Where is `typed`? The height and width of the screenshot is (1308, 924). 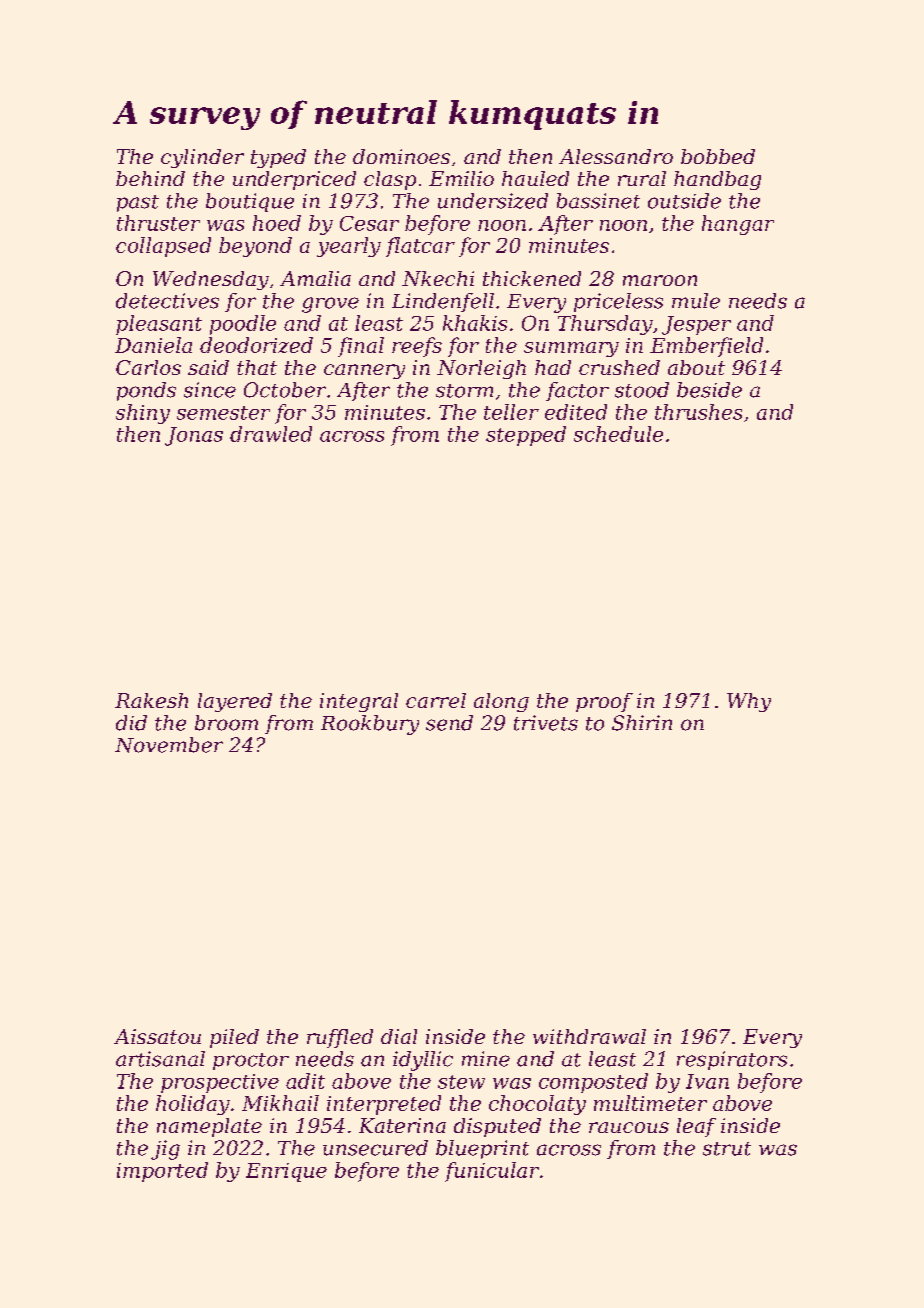 typed is located at coordinates (278, 158).
